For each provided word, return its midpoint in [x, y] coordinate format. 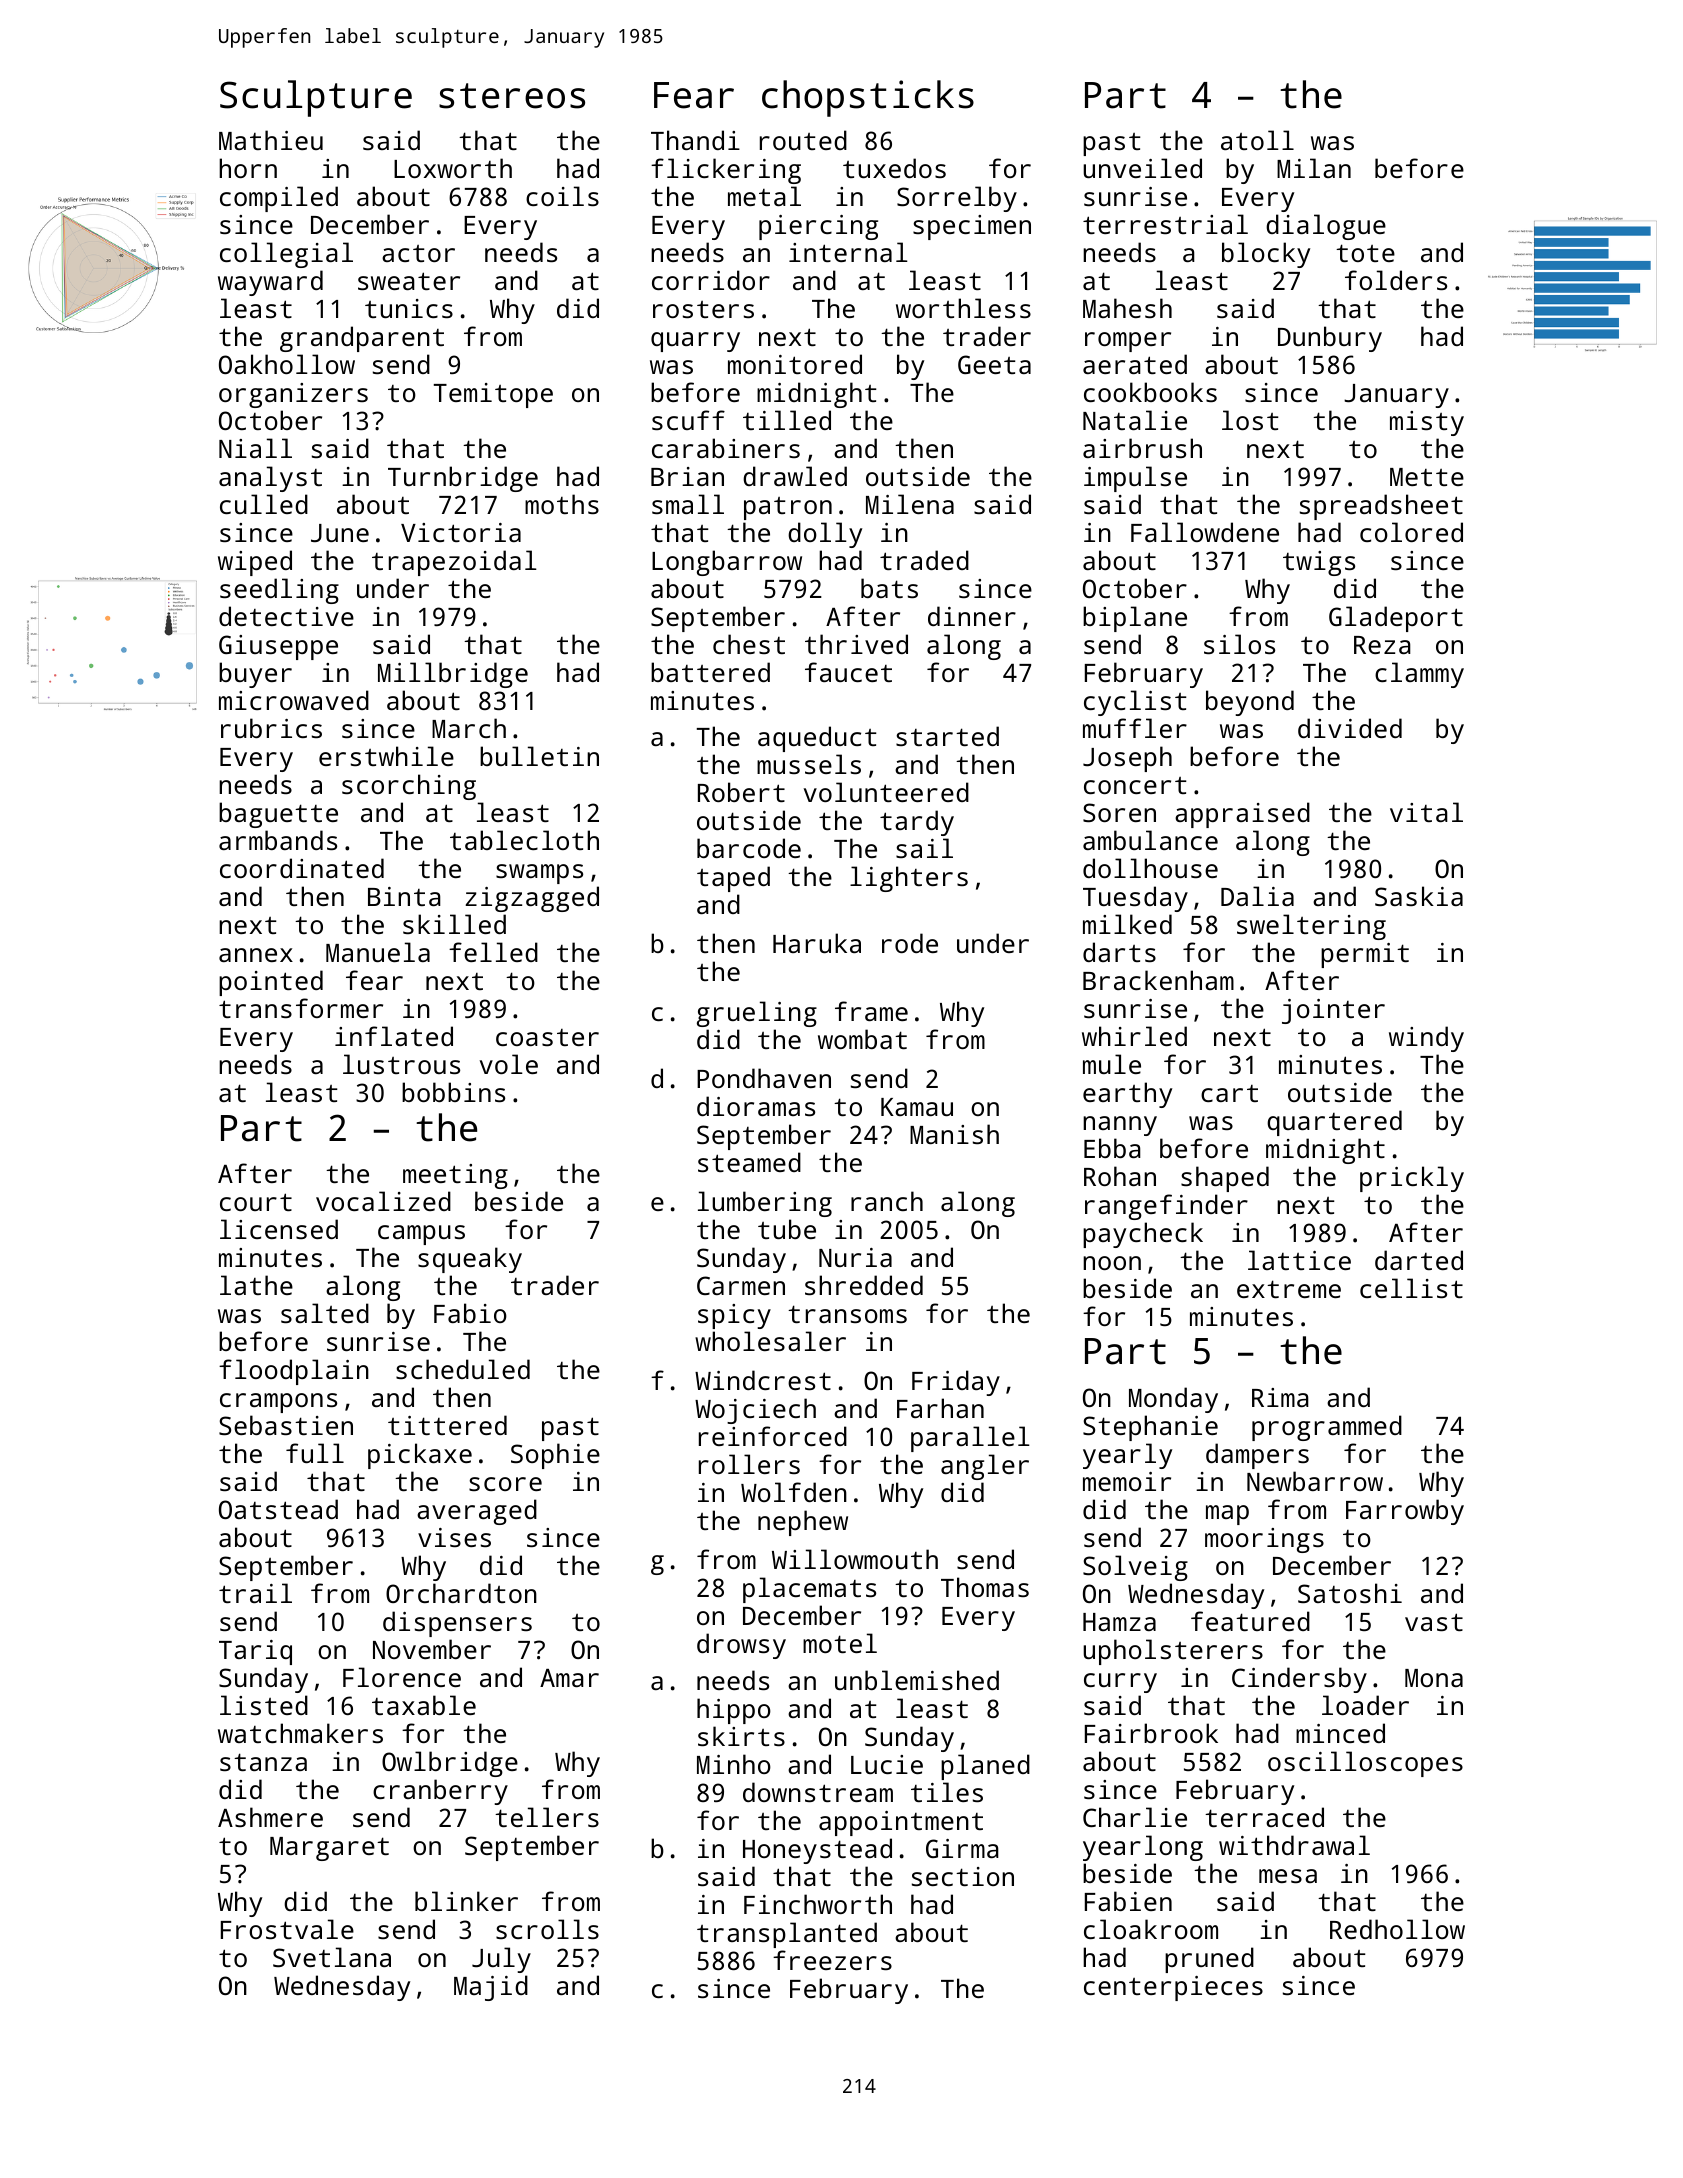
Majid [491, 1988]
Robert [741, 792]
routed [803, 140]
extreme [1289, 1289]
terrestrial [1165, 224]
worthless [963, 308]
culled [264, 504]
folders [1396, 280]
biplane [1135, 619]
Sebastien [286, 1425]
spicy [734, 1316]
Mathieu [271, 140]
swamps [539, 874]
